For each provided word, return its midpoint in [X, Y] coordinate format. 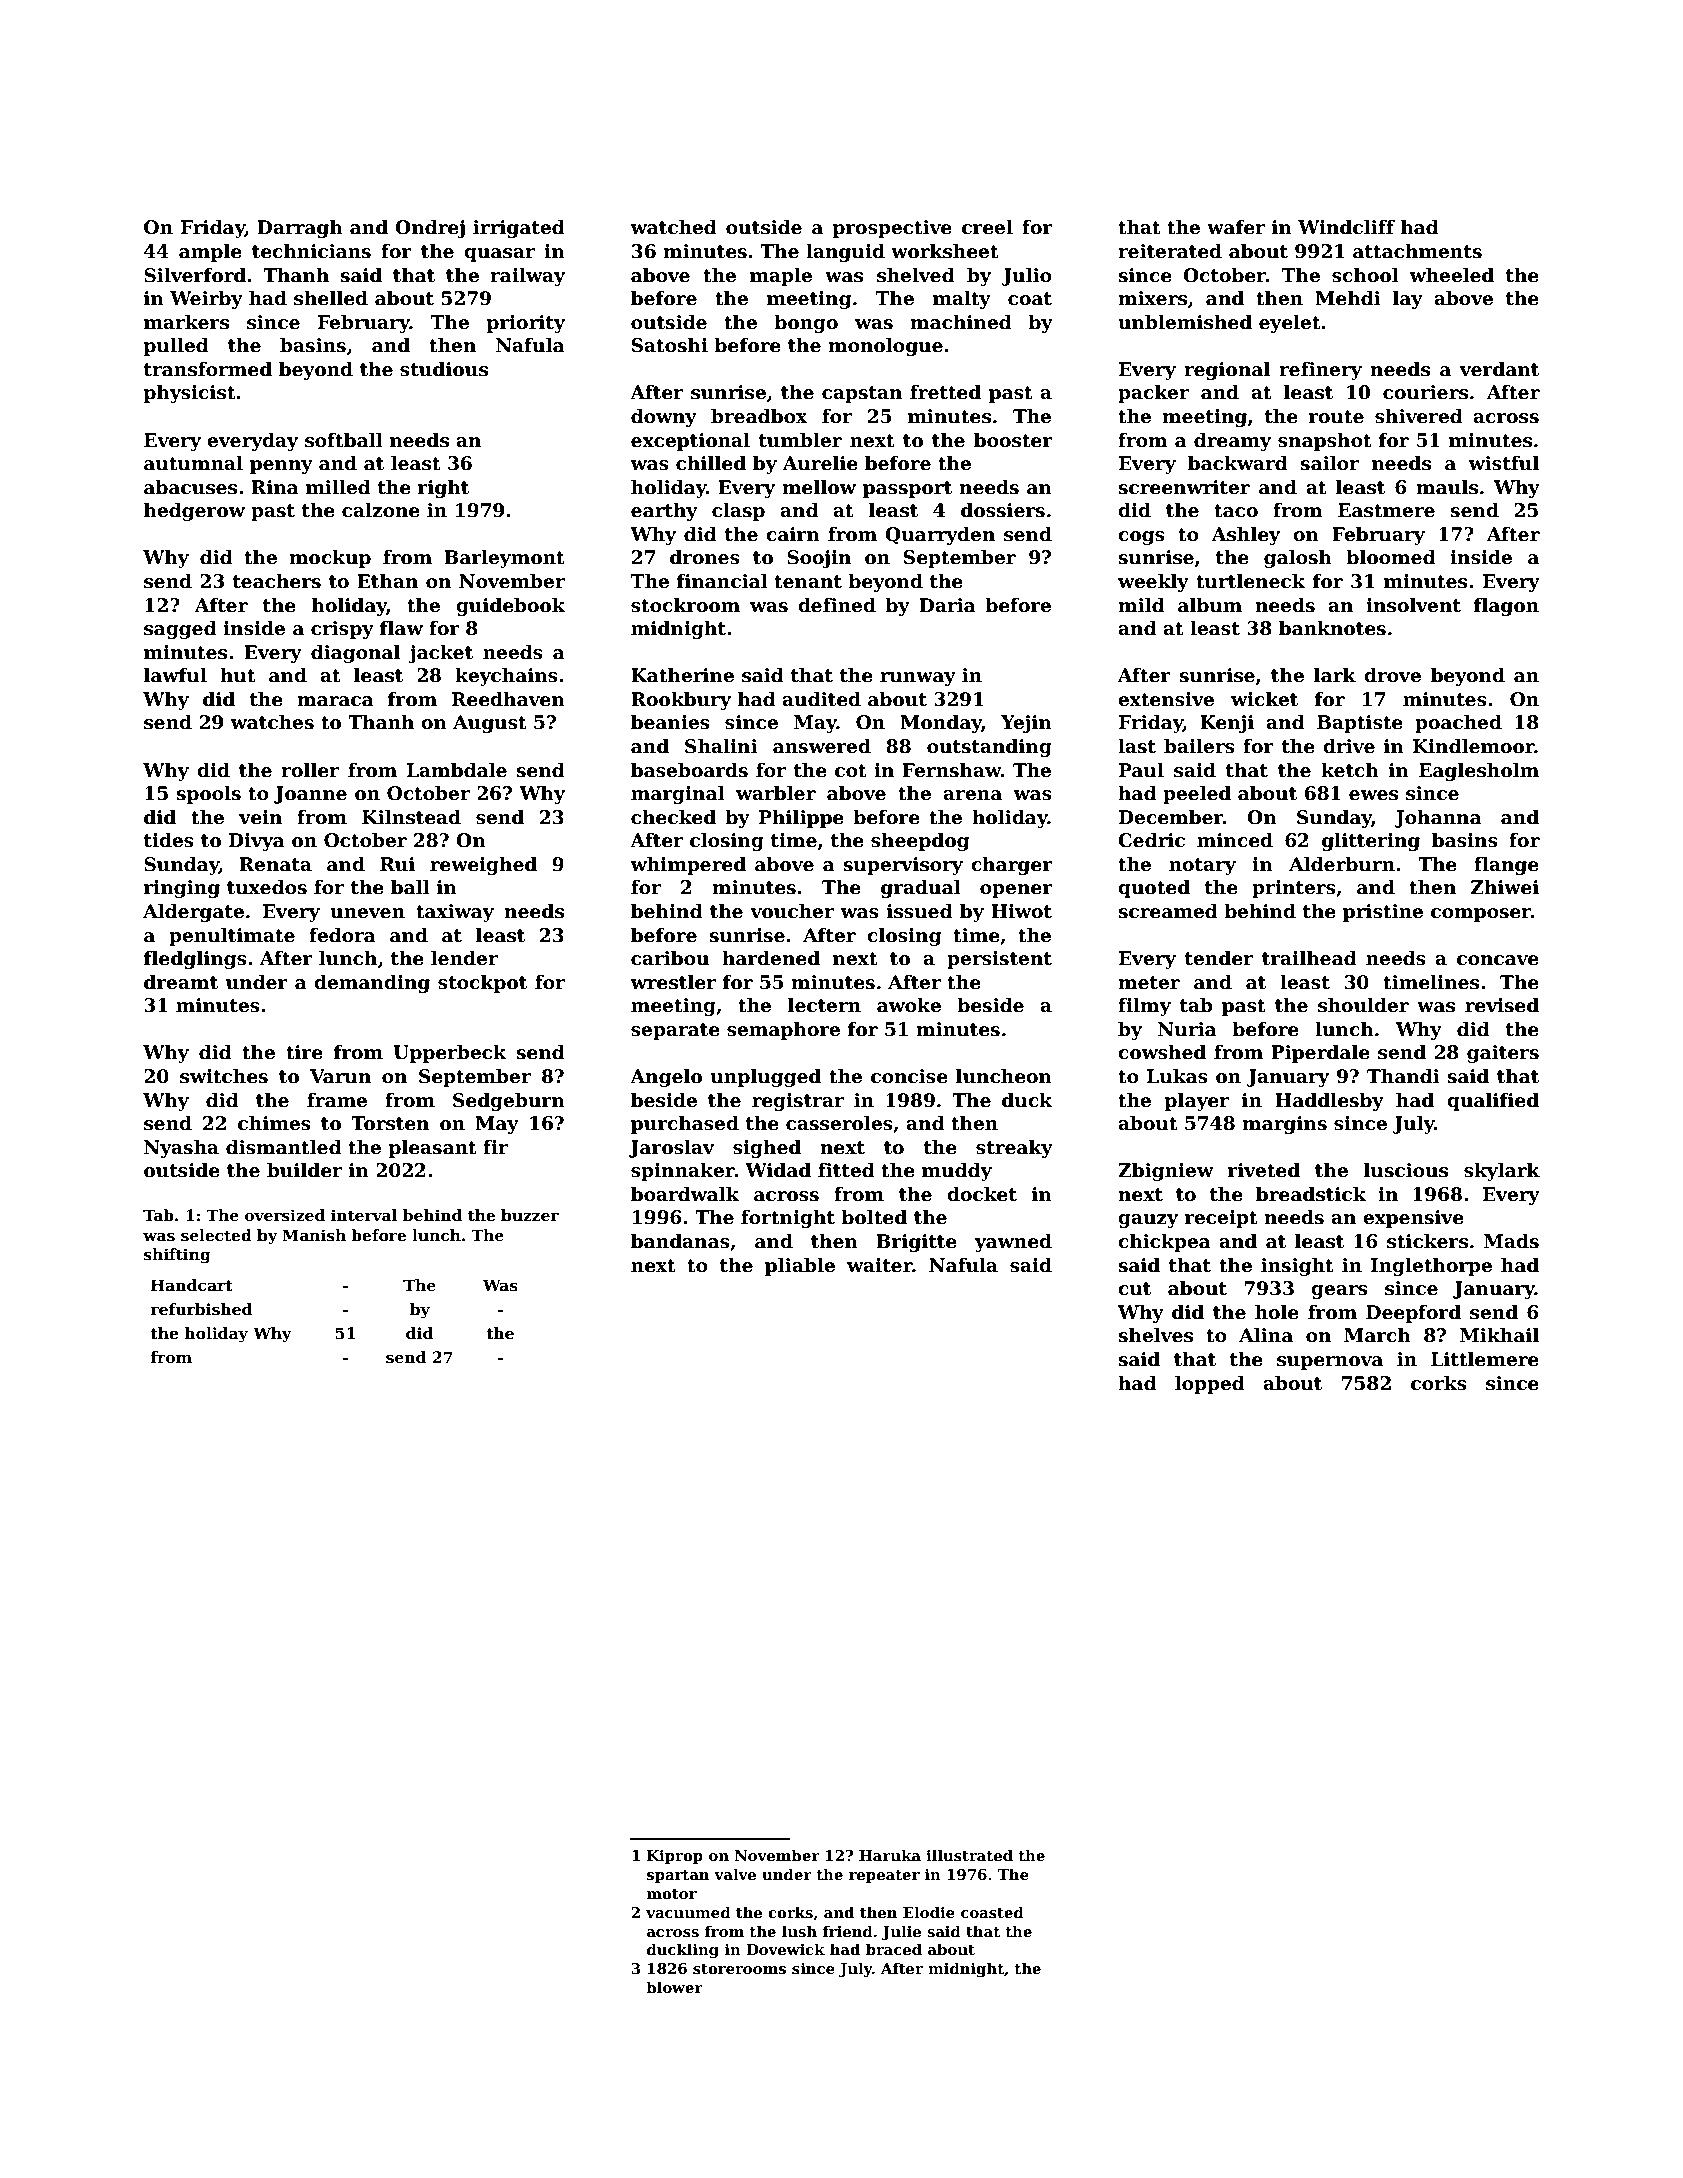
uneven [367, 913]
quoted [1154, 888]
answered [822, 746]
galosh [1298, 558]
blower [674, 1987]
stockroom [685, 605]
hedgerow [194, 511]
